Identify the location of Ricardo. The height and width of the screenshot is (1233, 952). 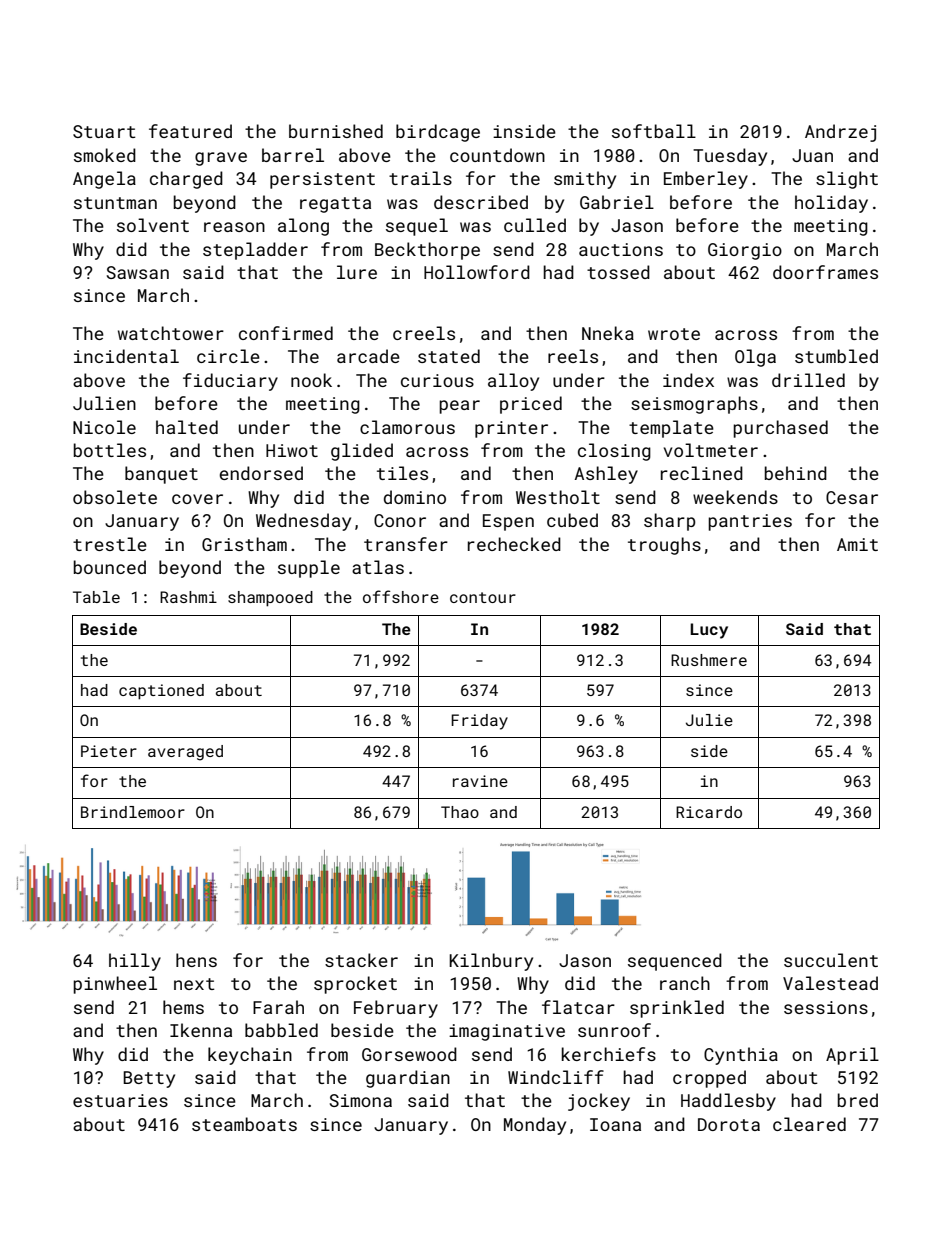
(709, 812).
